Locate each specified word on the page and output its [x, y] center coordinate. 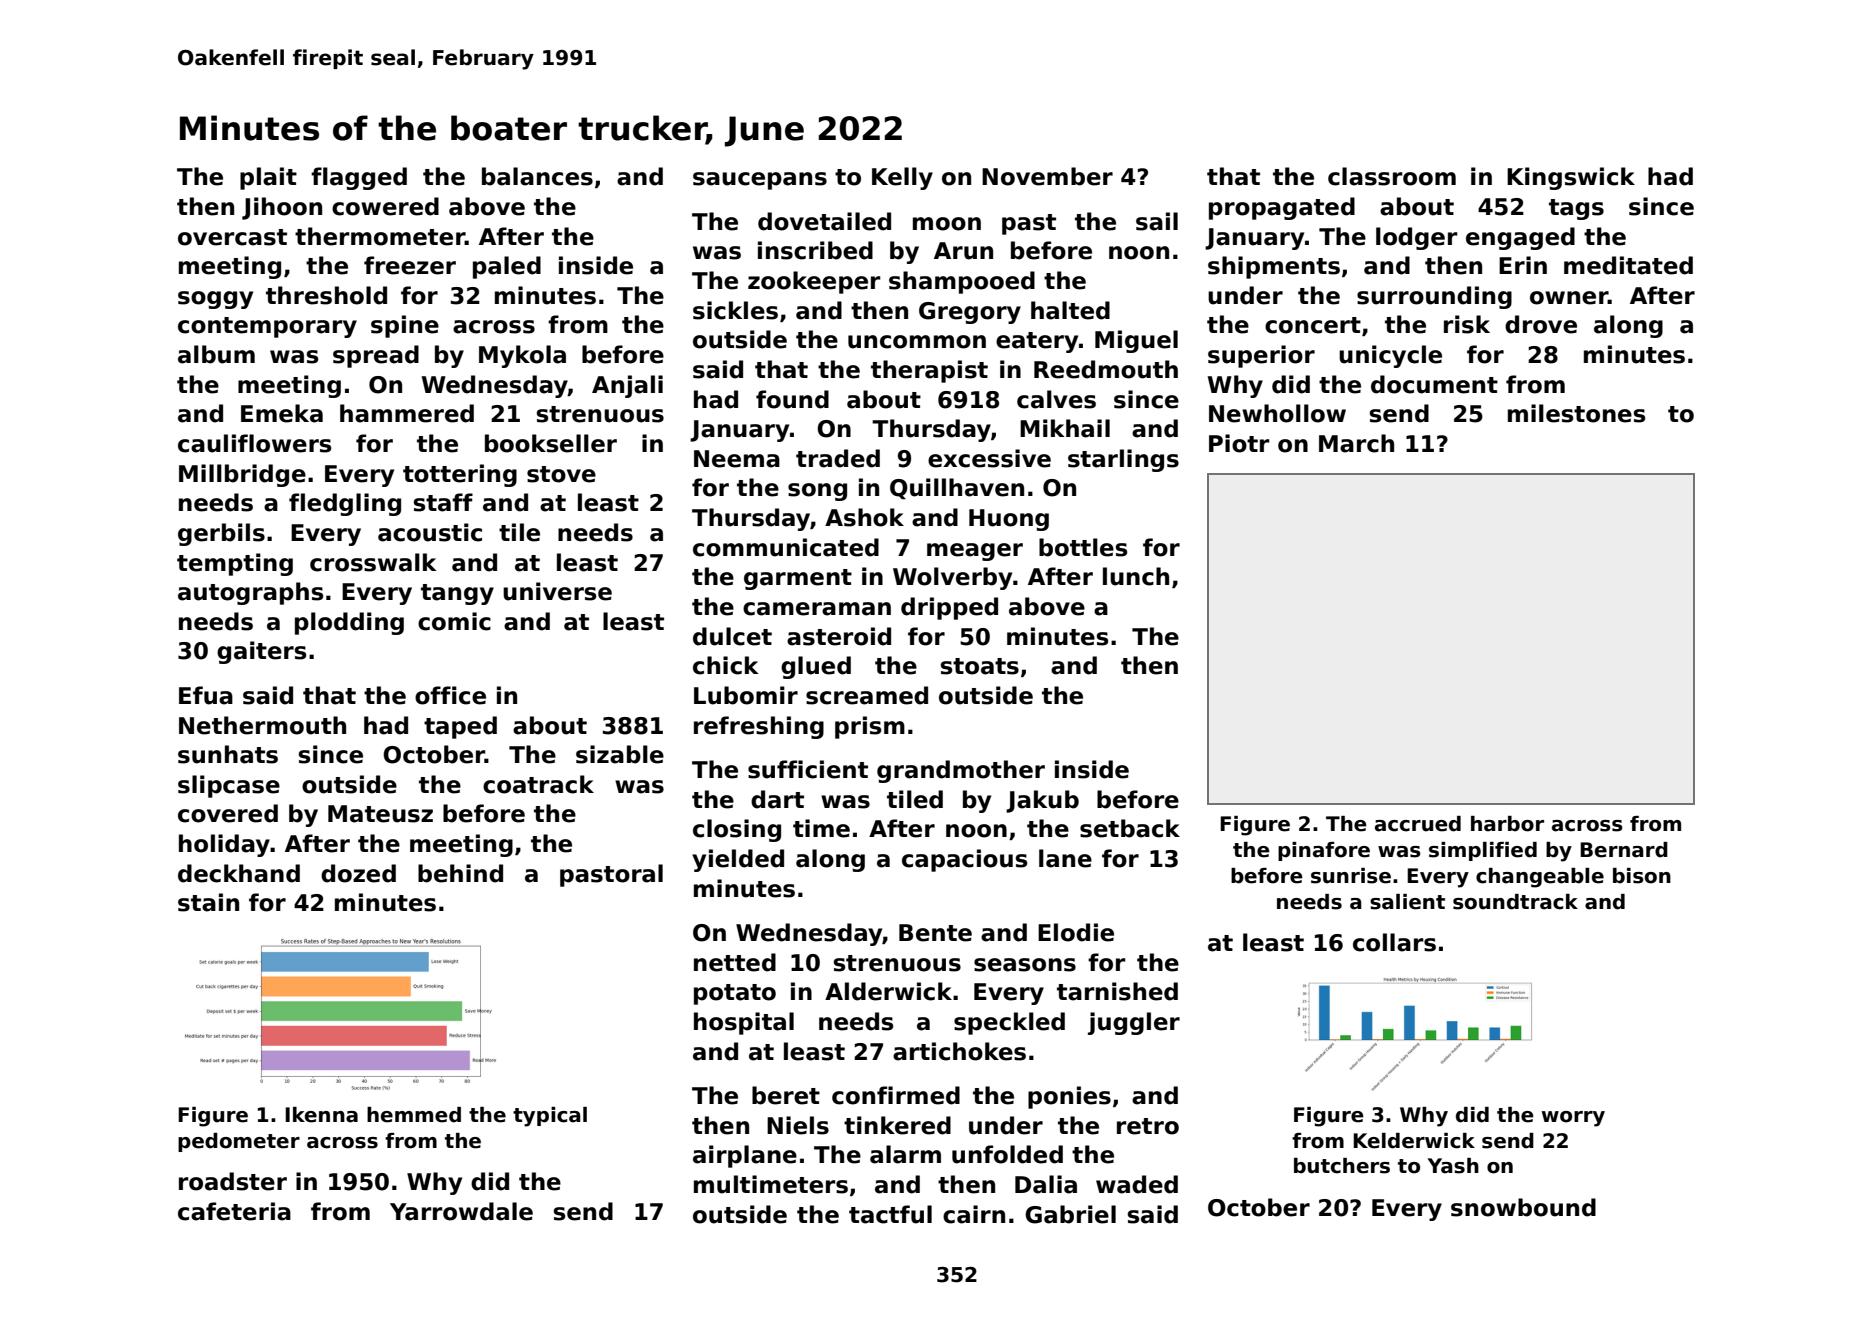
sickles [735, 310]
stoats [980, 666]
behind [460, 873]
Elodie [1076, 932]
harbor [1507, 824]
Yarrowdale [461, 1211]
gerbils [221, 534]
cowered [385, 206]
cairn [974, 1214]
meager [975, 552]
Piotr [1239, 443]
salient [1407, 902]
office [450, 695]
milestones [1576, 413]
